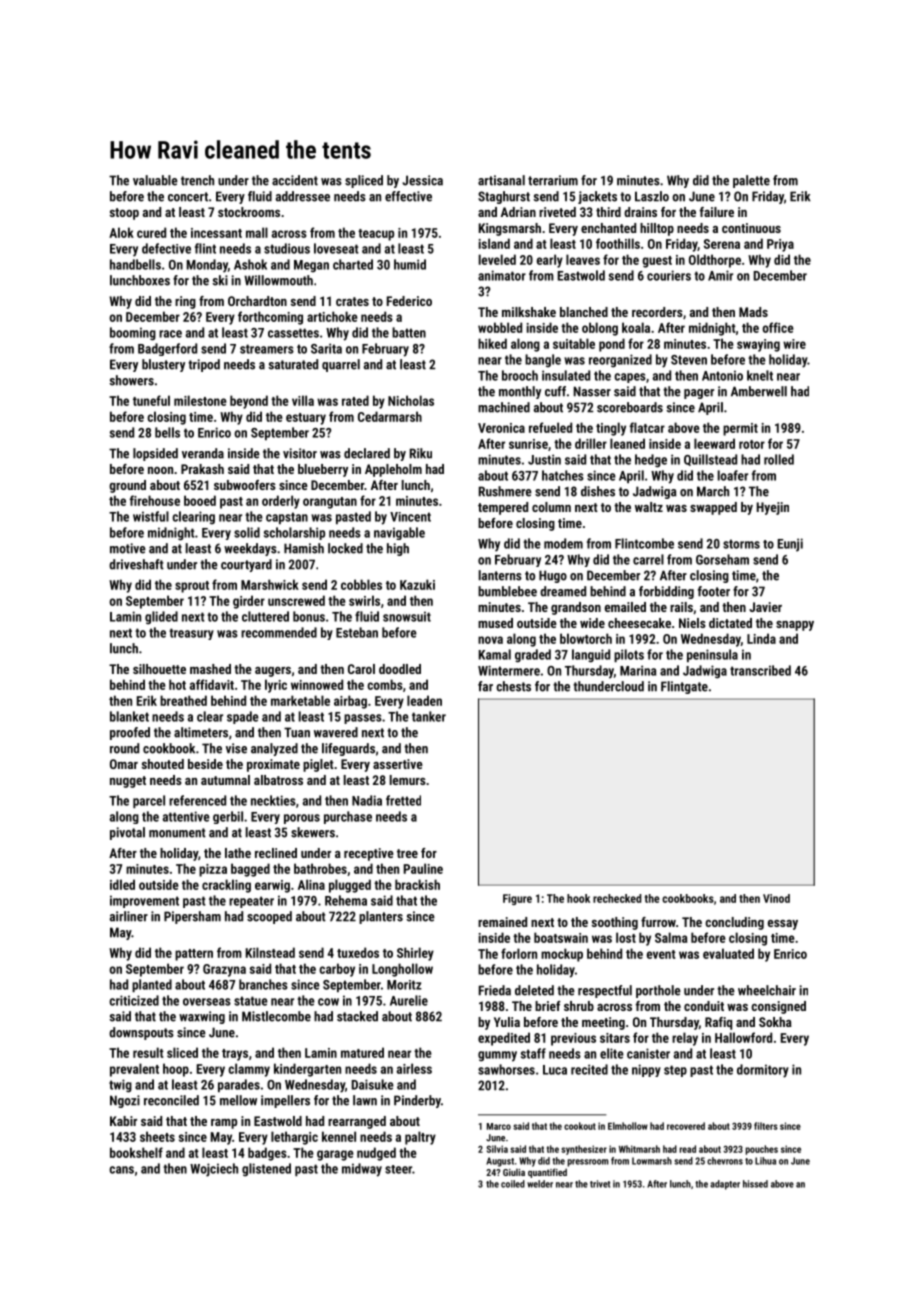  What do you see at coordinates (155, 180) in the page?
I see `valuable` at bounding box center [155, 180].
